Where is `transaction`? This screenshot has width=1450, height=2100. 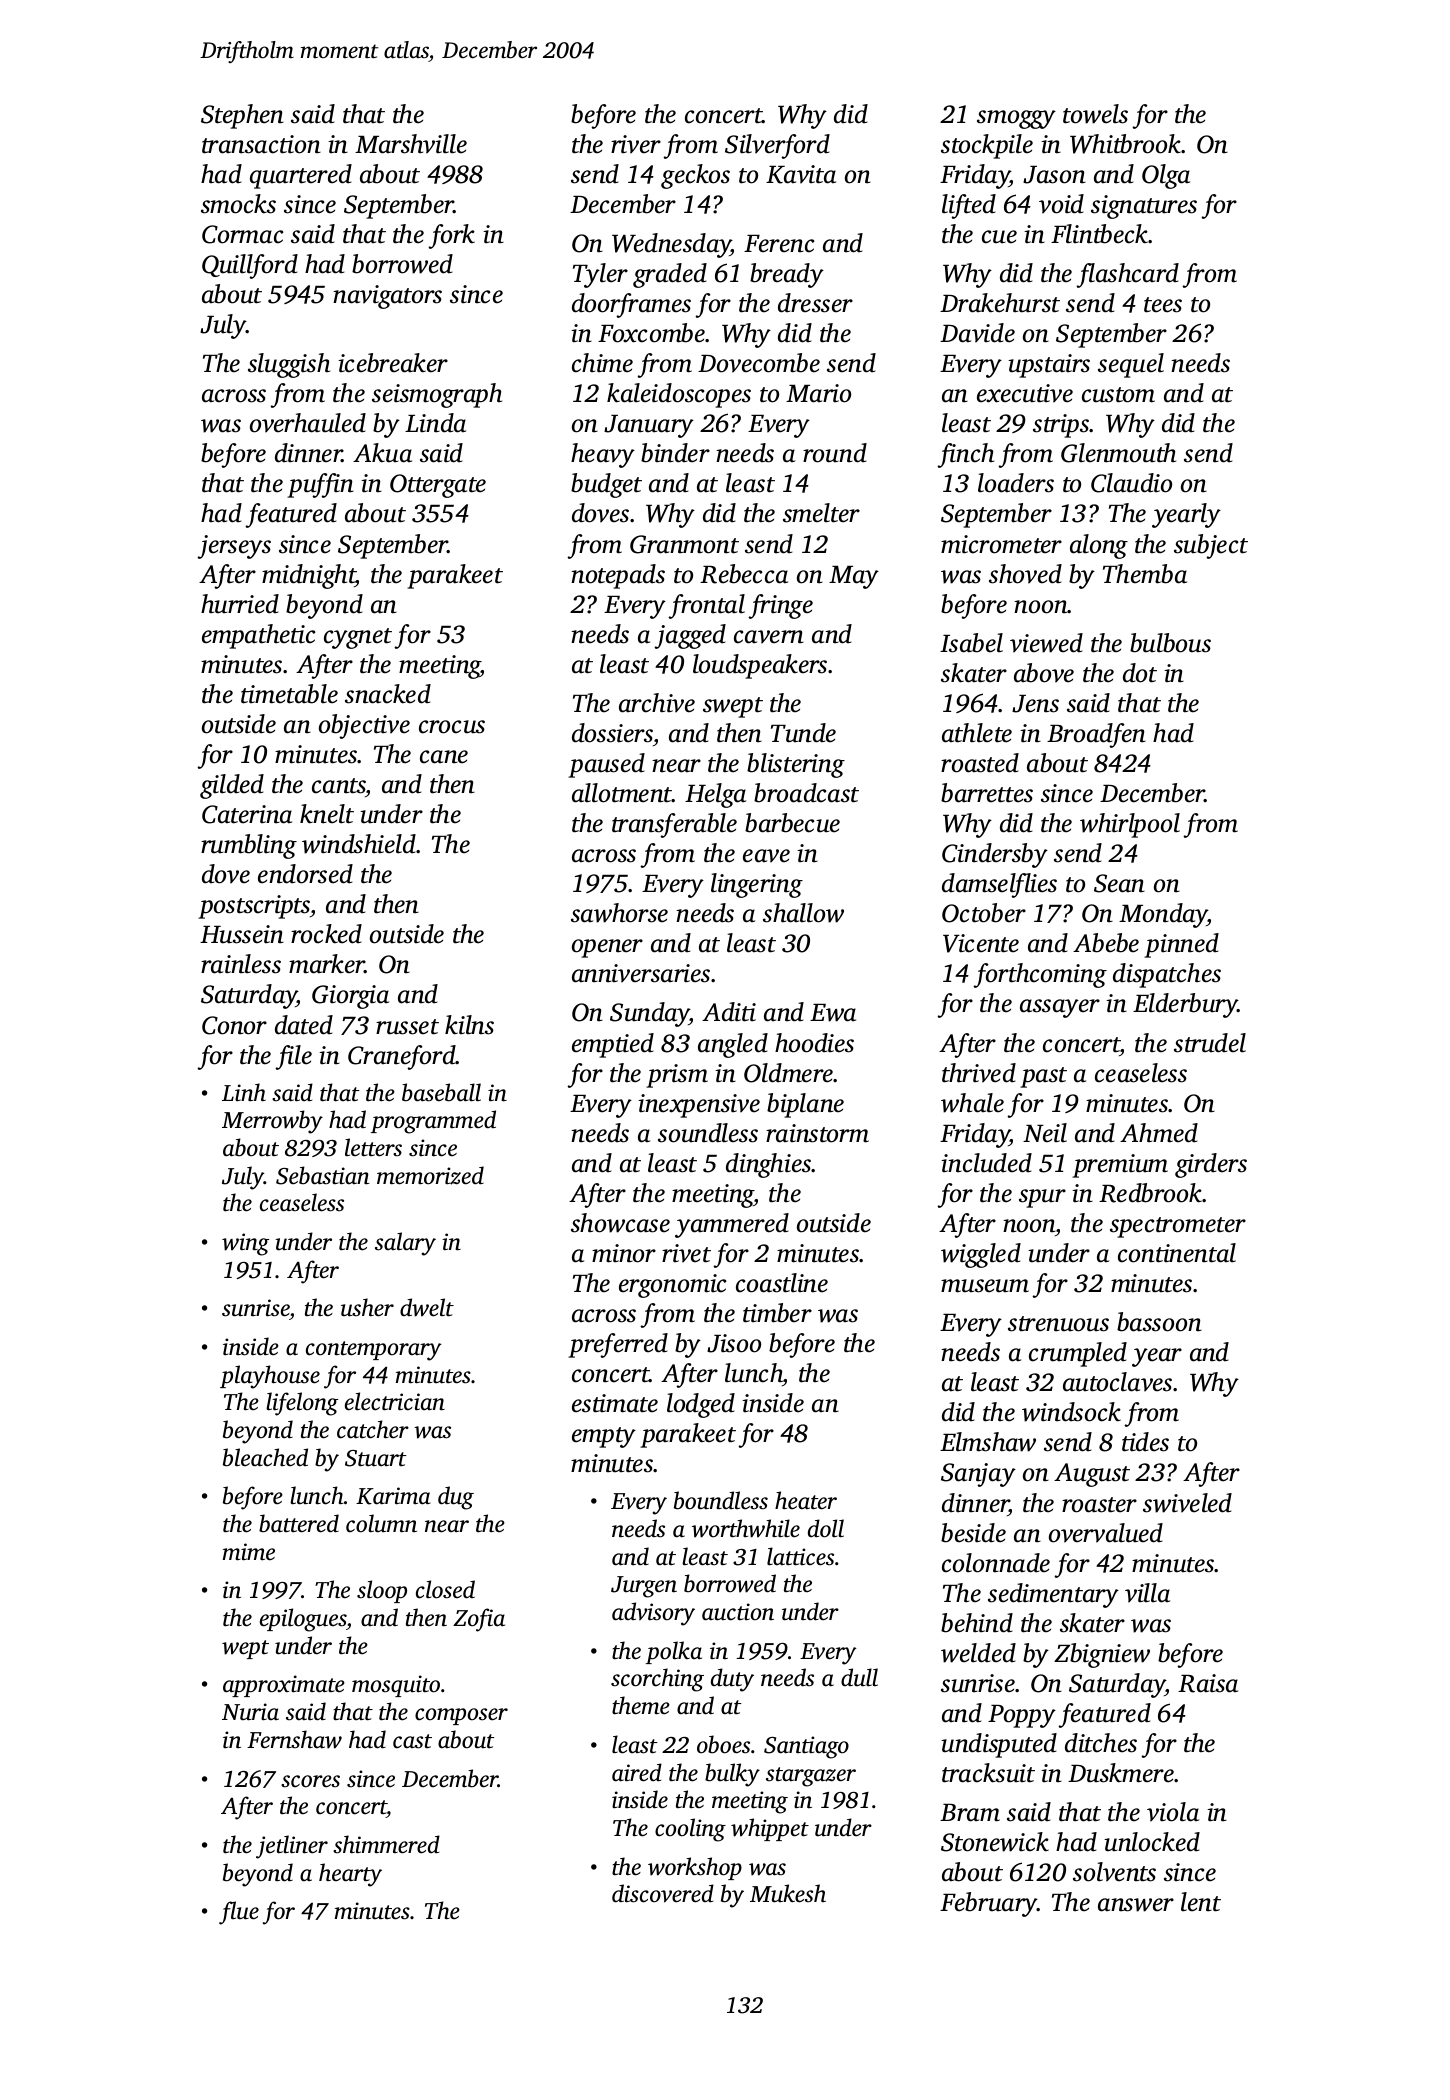
transaction is located at coordinates (261, 144).
